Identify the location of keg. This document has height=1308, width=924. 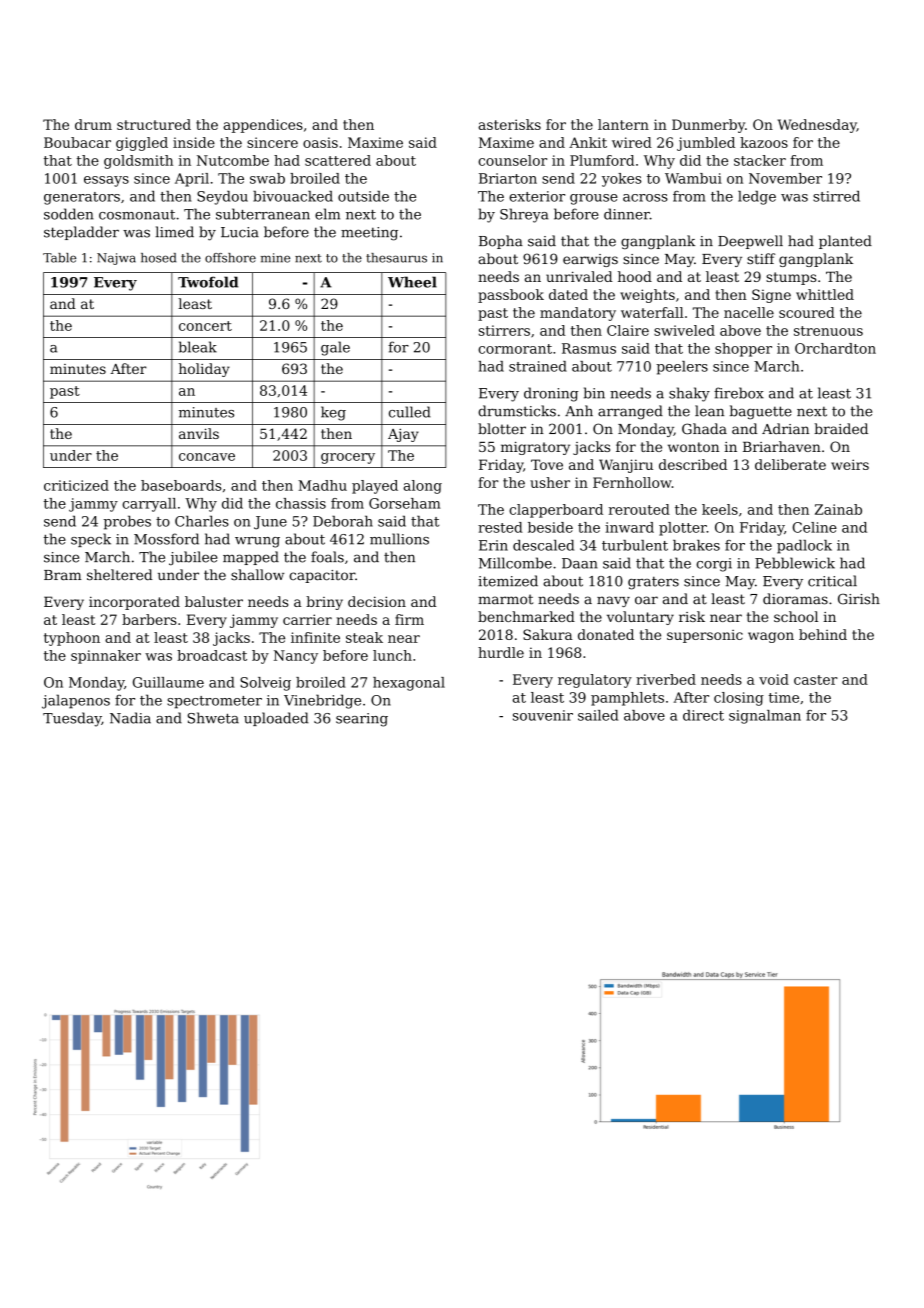
(333, 413).
